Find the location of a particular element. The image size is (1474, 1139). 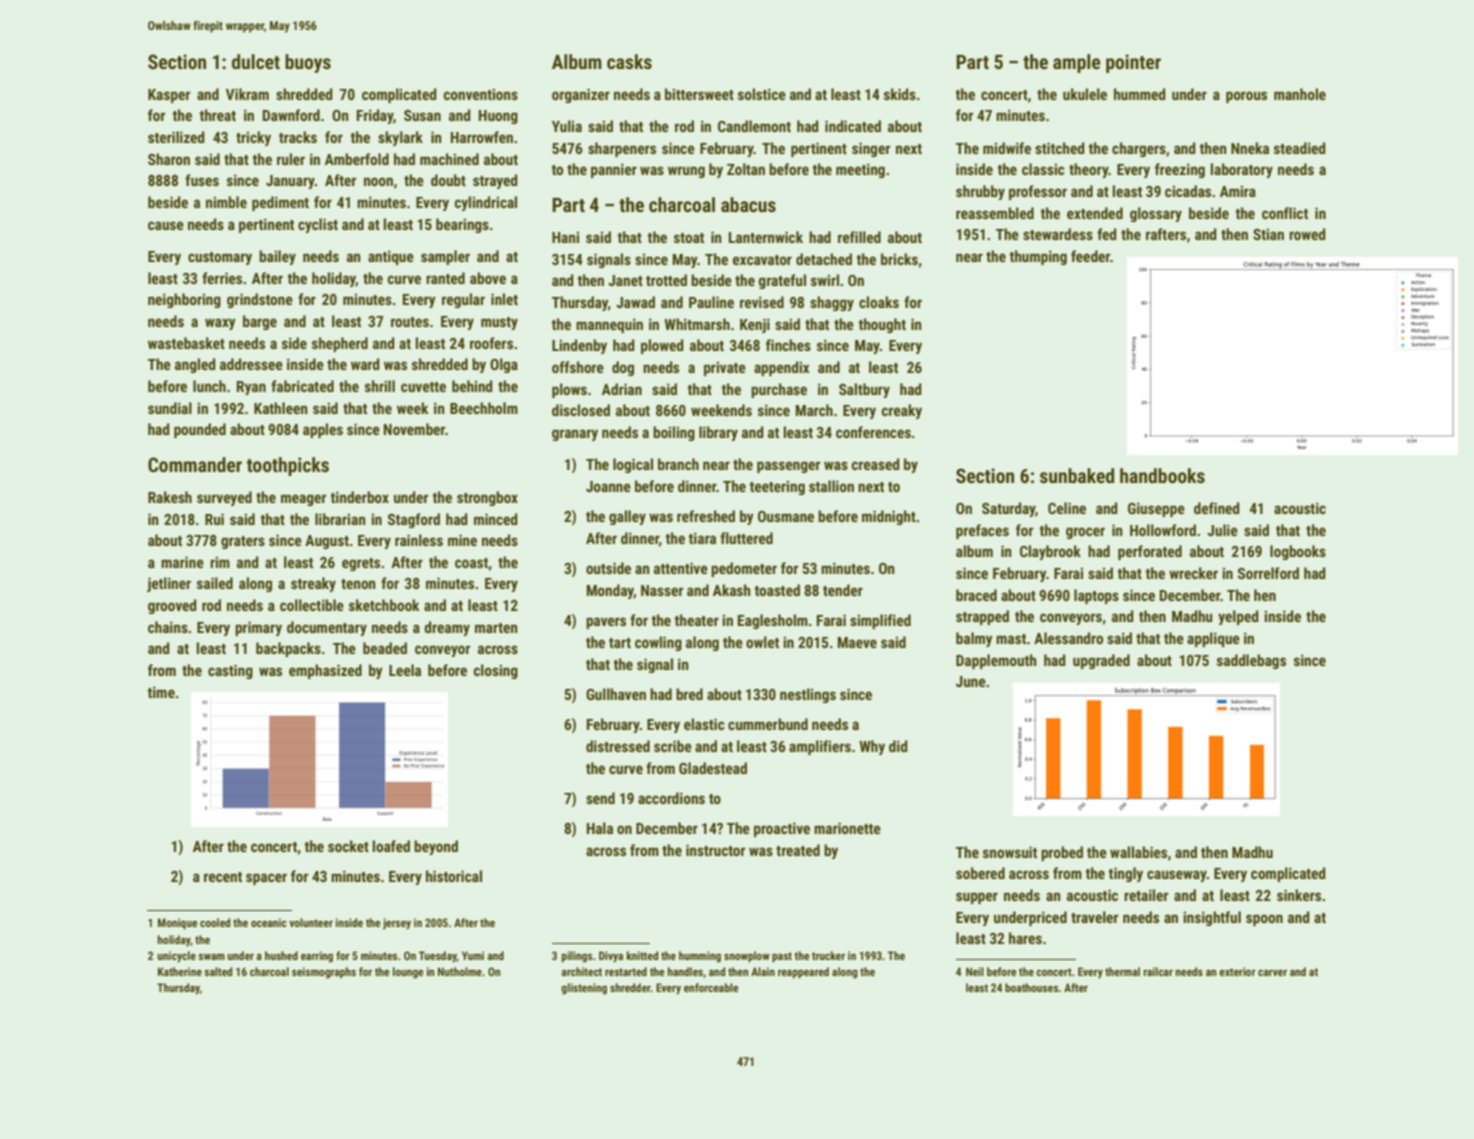

noon is located at coordinates (378, 181).
